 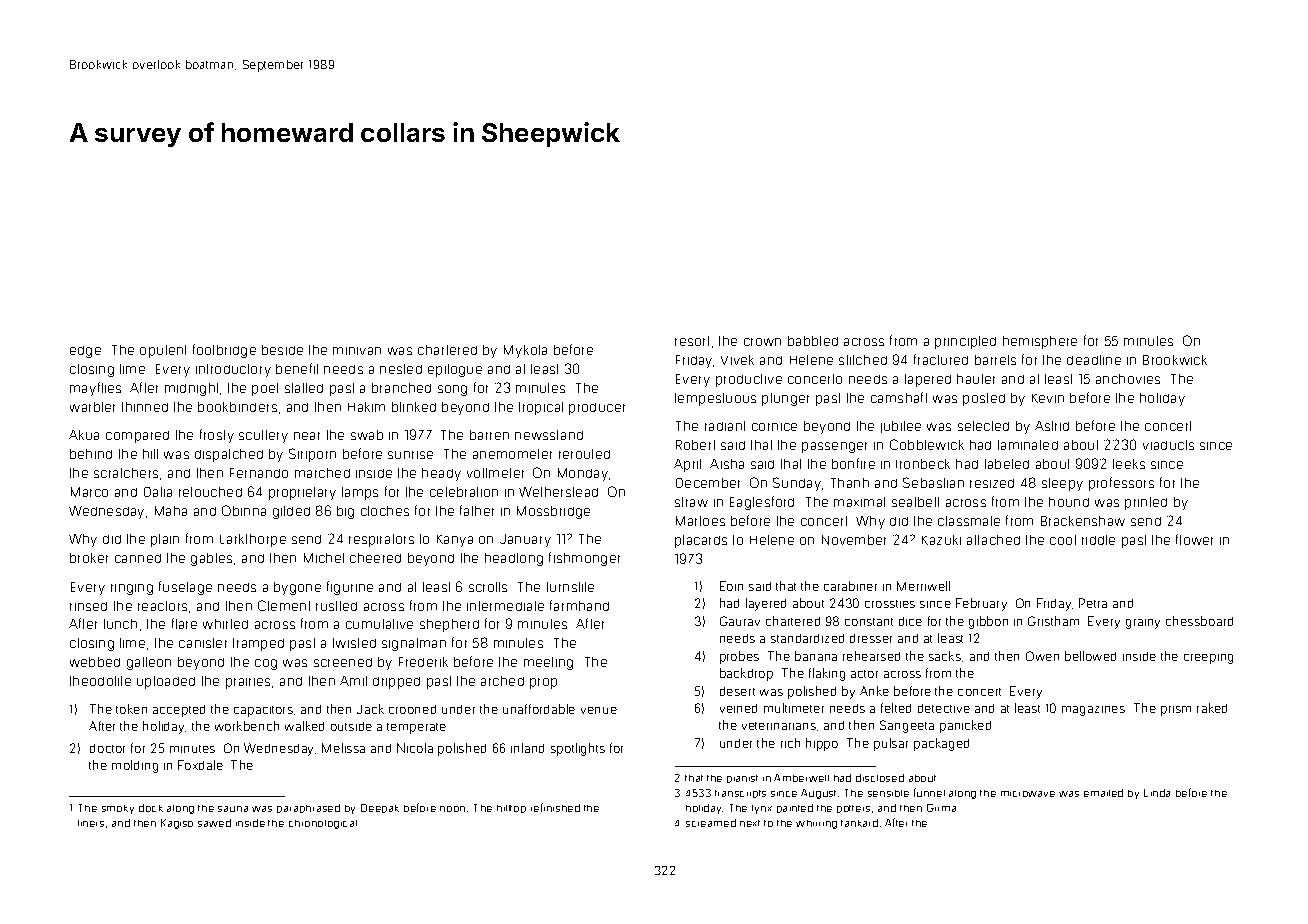 I want to click on dock, so click(x=151, y=808).
